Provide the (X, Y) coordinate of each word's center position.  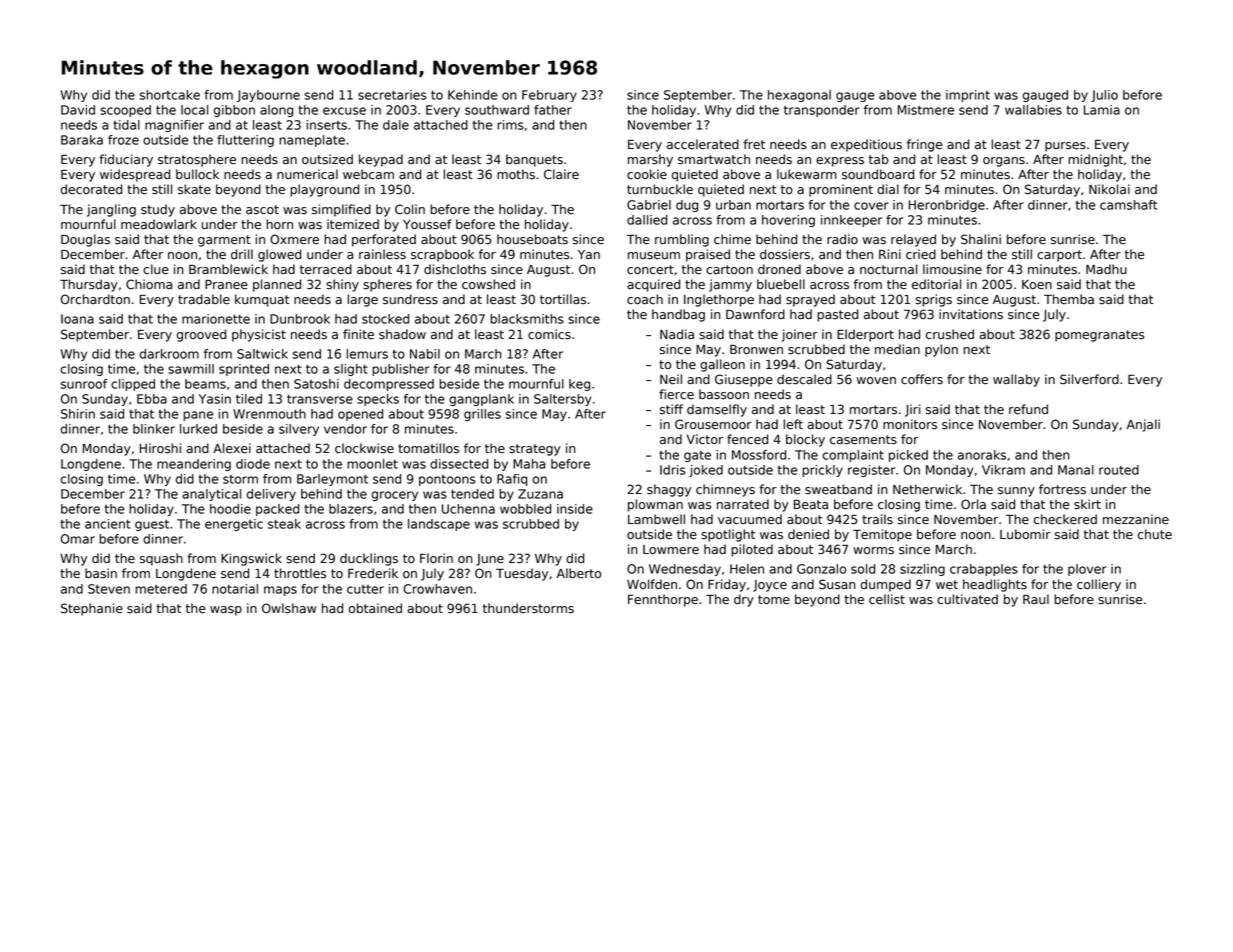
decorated (91, 189)
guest (152, 525)
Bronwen (756, 350)
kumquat (262, 300)
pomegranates (1099, 336)
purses (1065, 147)
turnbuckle (660, 189)
